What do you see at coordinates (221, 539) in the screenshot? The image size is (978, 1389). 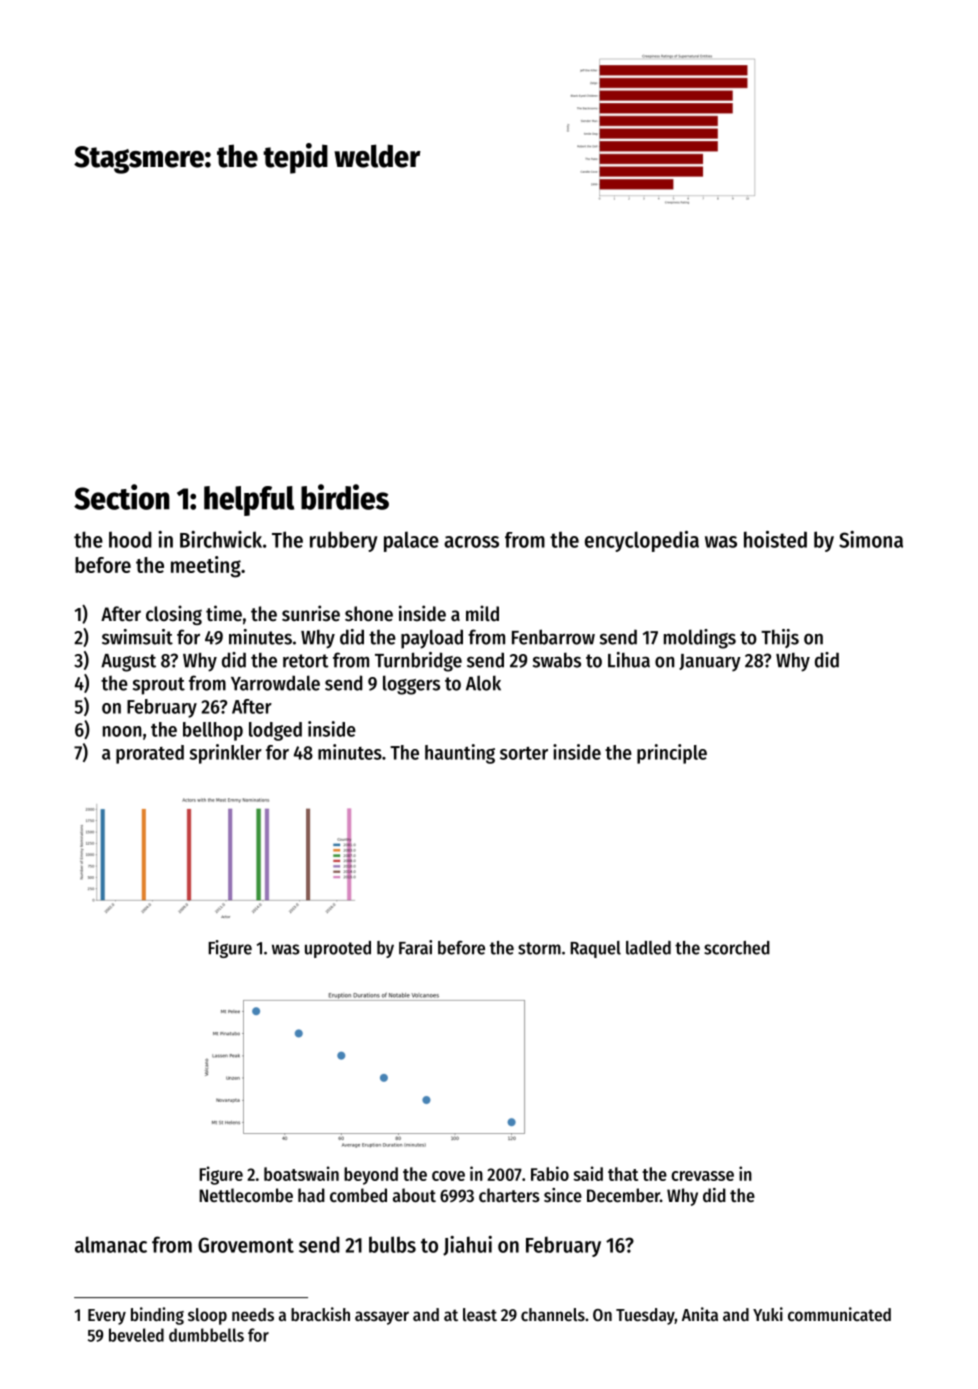 I see `Birchwick` at bounding box center [221, 539].
